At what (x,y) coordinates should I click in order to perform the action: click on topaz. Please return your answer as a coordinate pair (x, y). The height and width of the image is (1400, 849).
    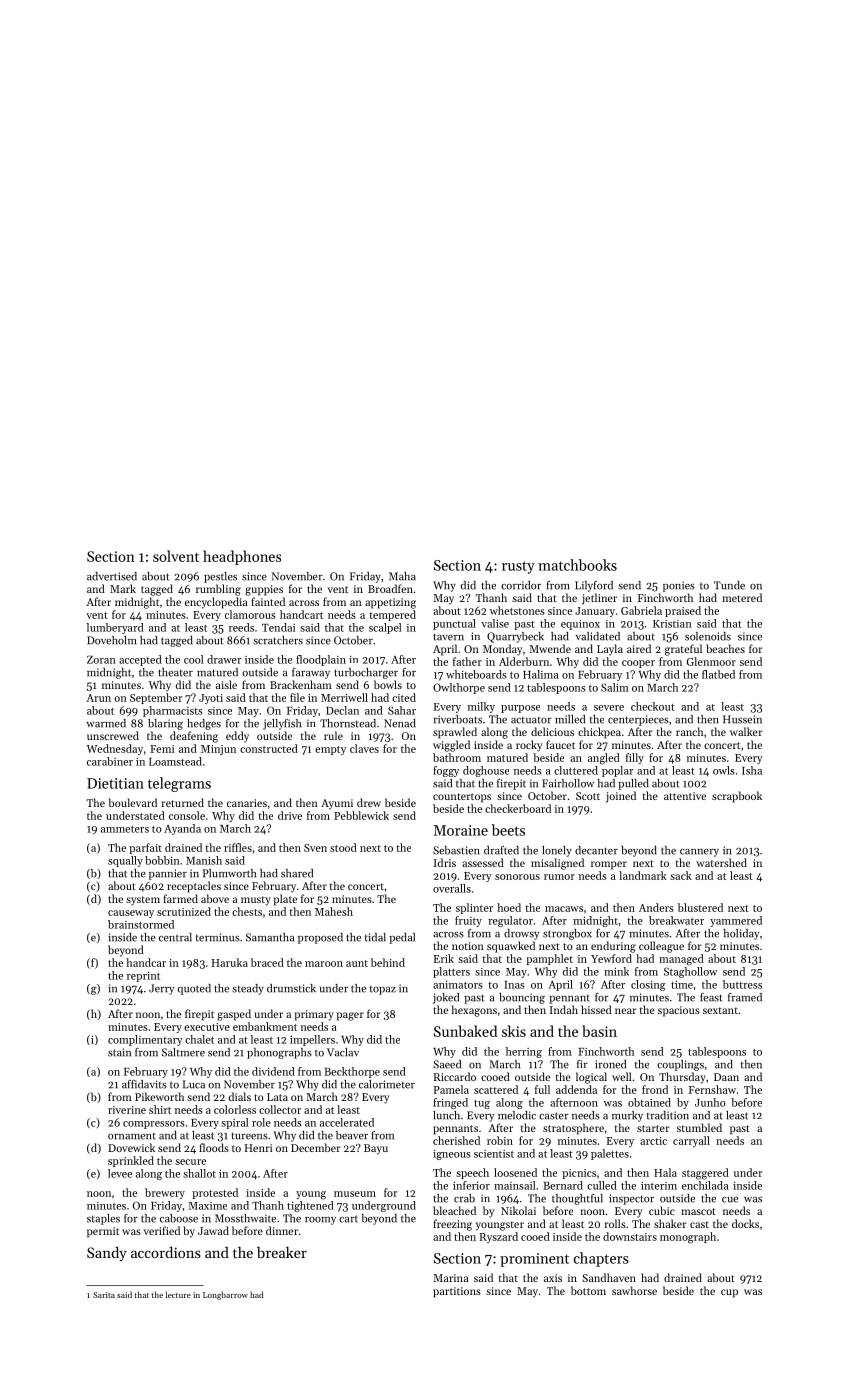
    Looking at the image, I should click on (383, 990).
